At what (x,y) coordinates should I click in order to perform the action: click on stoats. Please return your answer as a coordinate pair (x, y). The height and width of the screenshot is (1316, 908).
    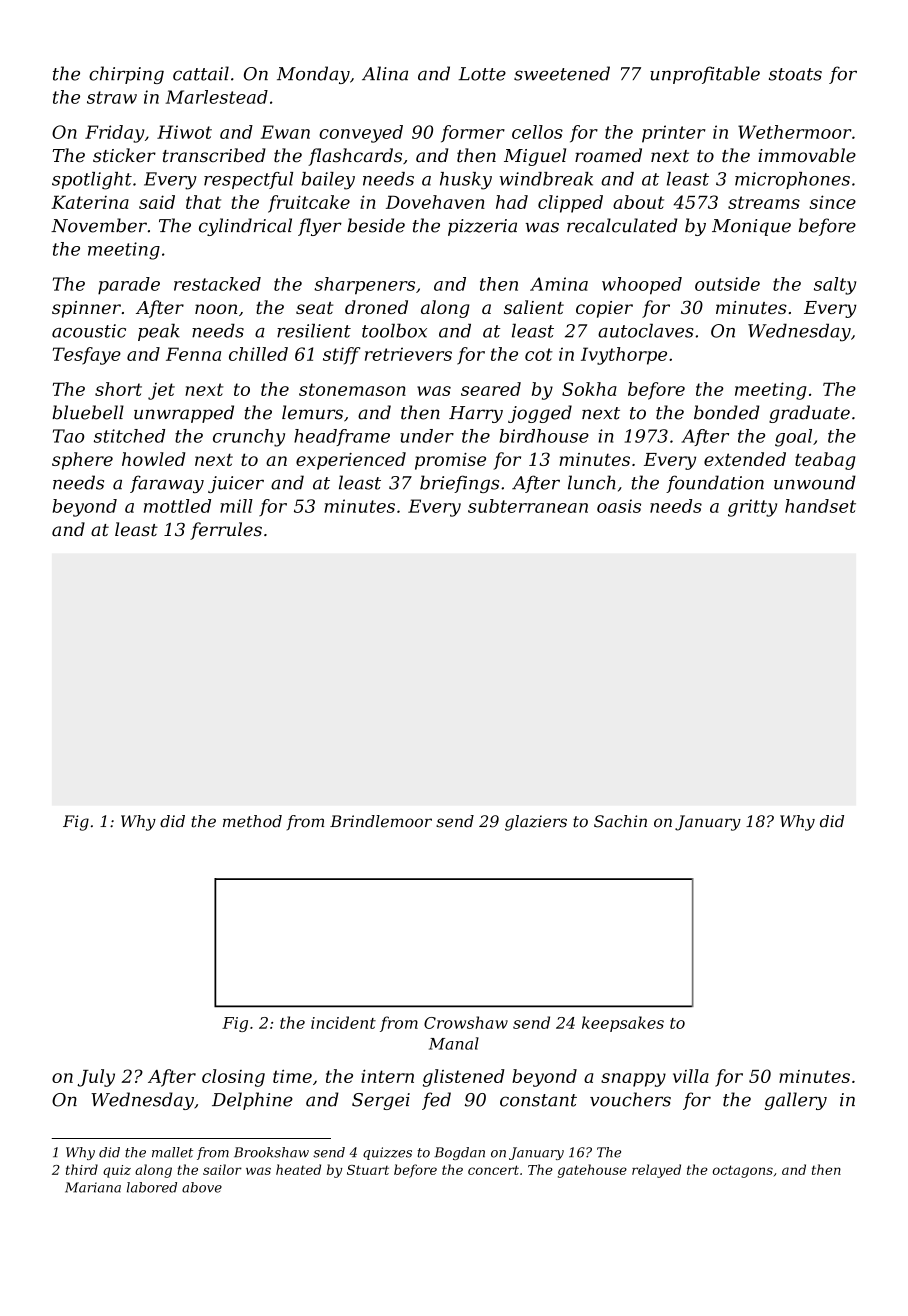
    Looking at the image, I should click on (795, 74).
